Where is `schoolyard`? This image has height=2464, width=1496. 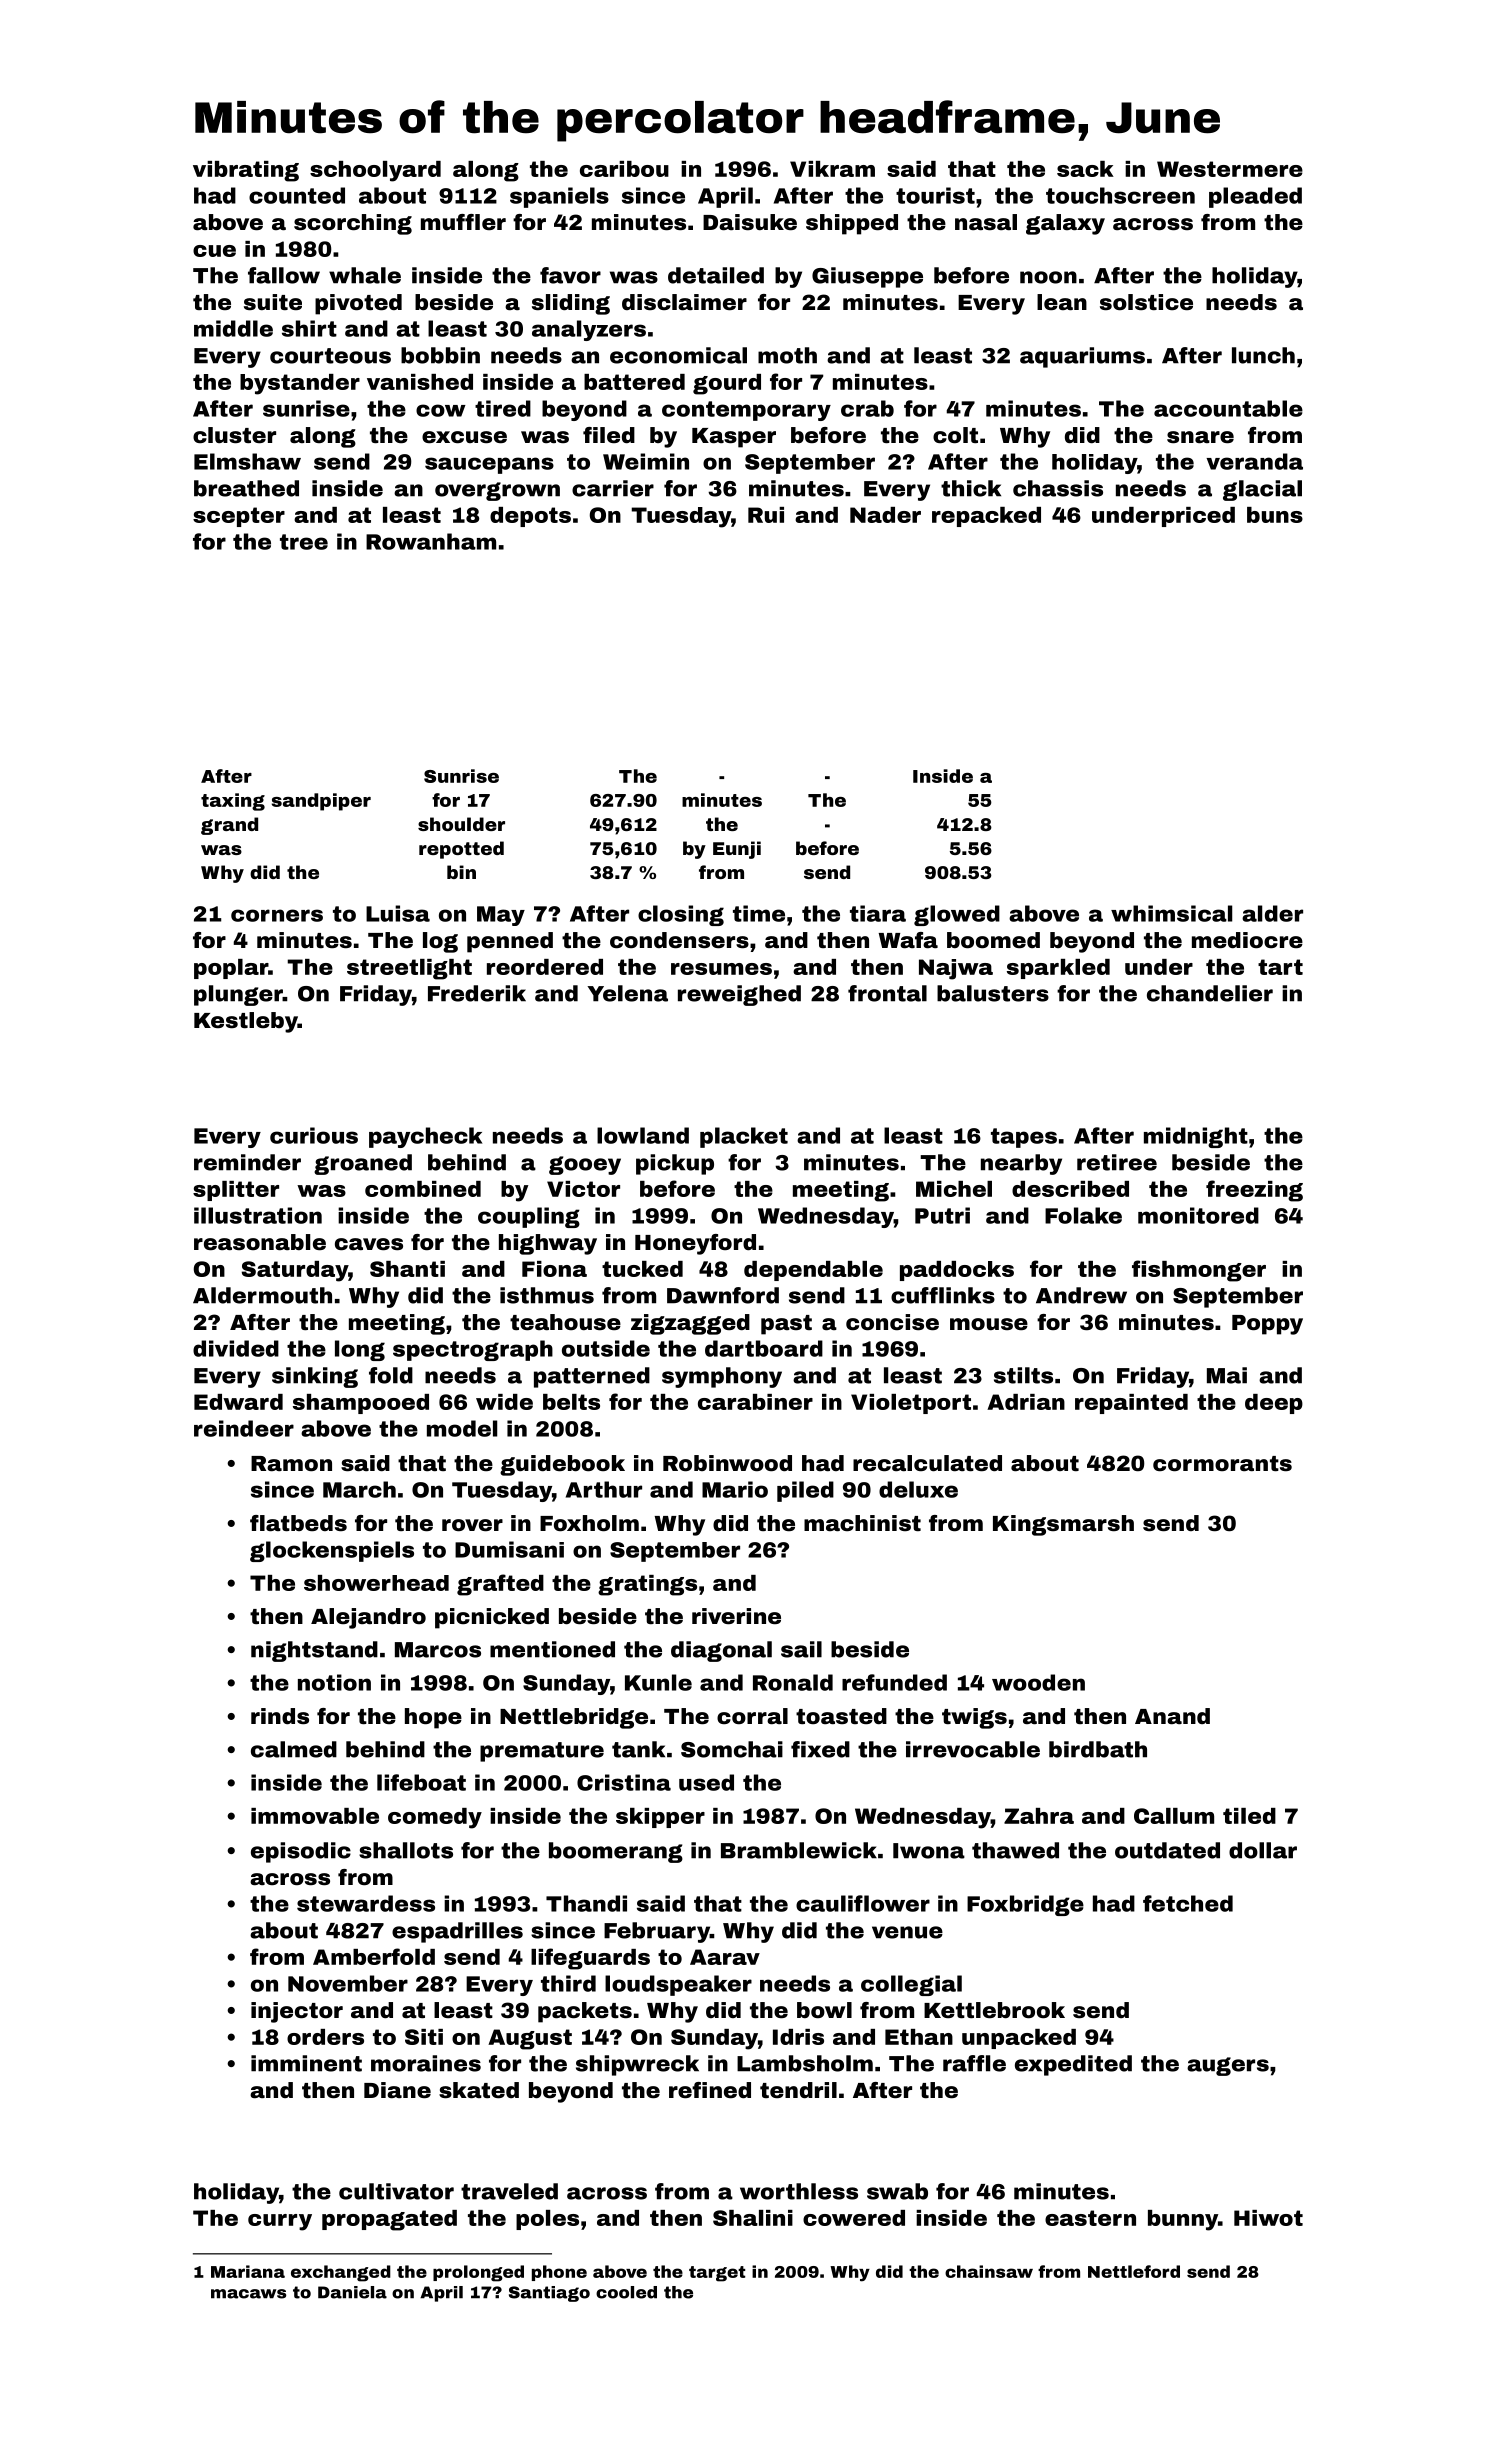 schoolyard is located at coordinates (375, 171).
